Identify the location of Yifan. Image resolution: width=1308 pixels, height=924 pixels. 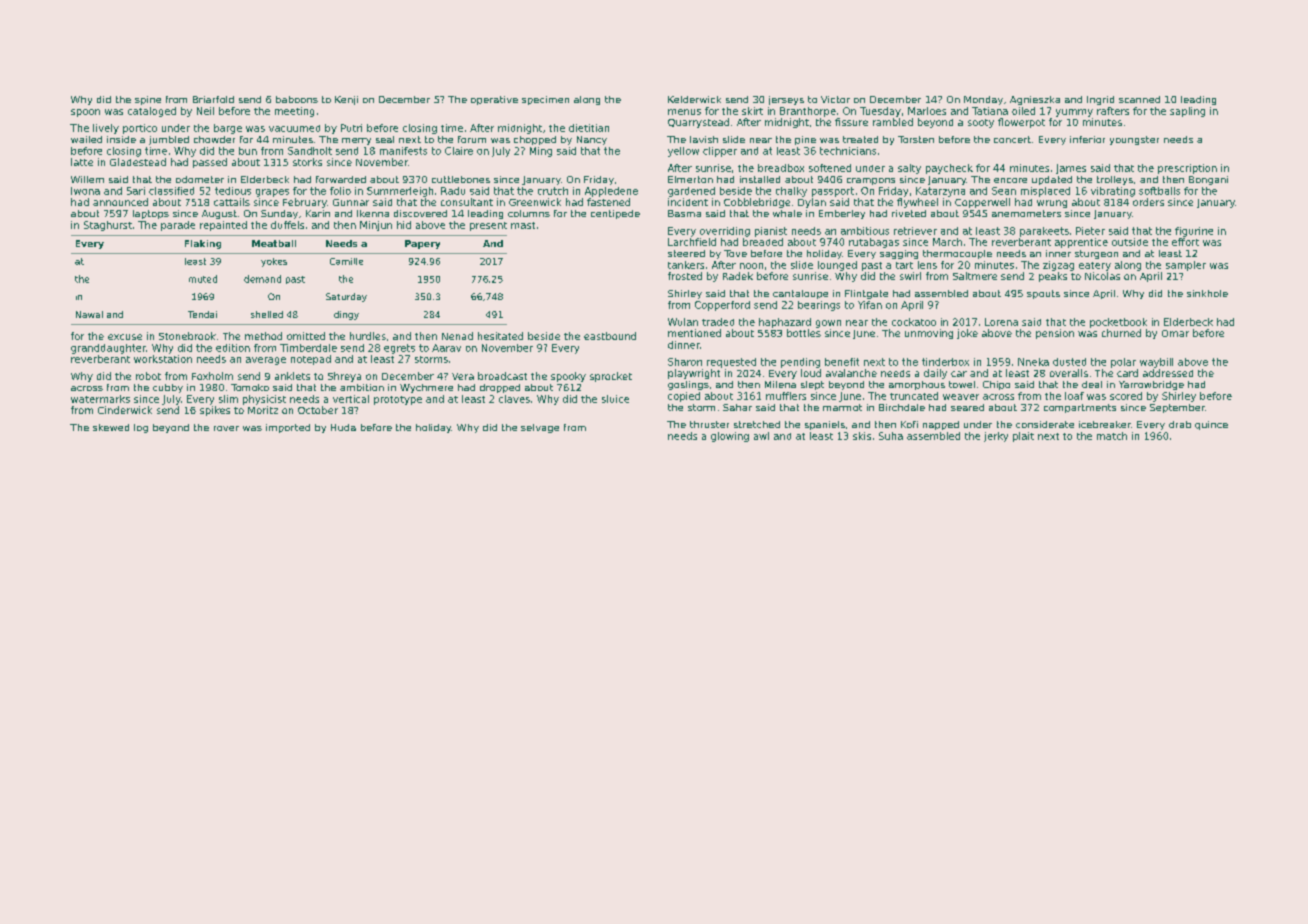
(870, 305).
